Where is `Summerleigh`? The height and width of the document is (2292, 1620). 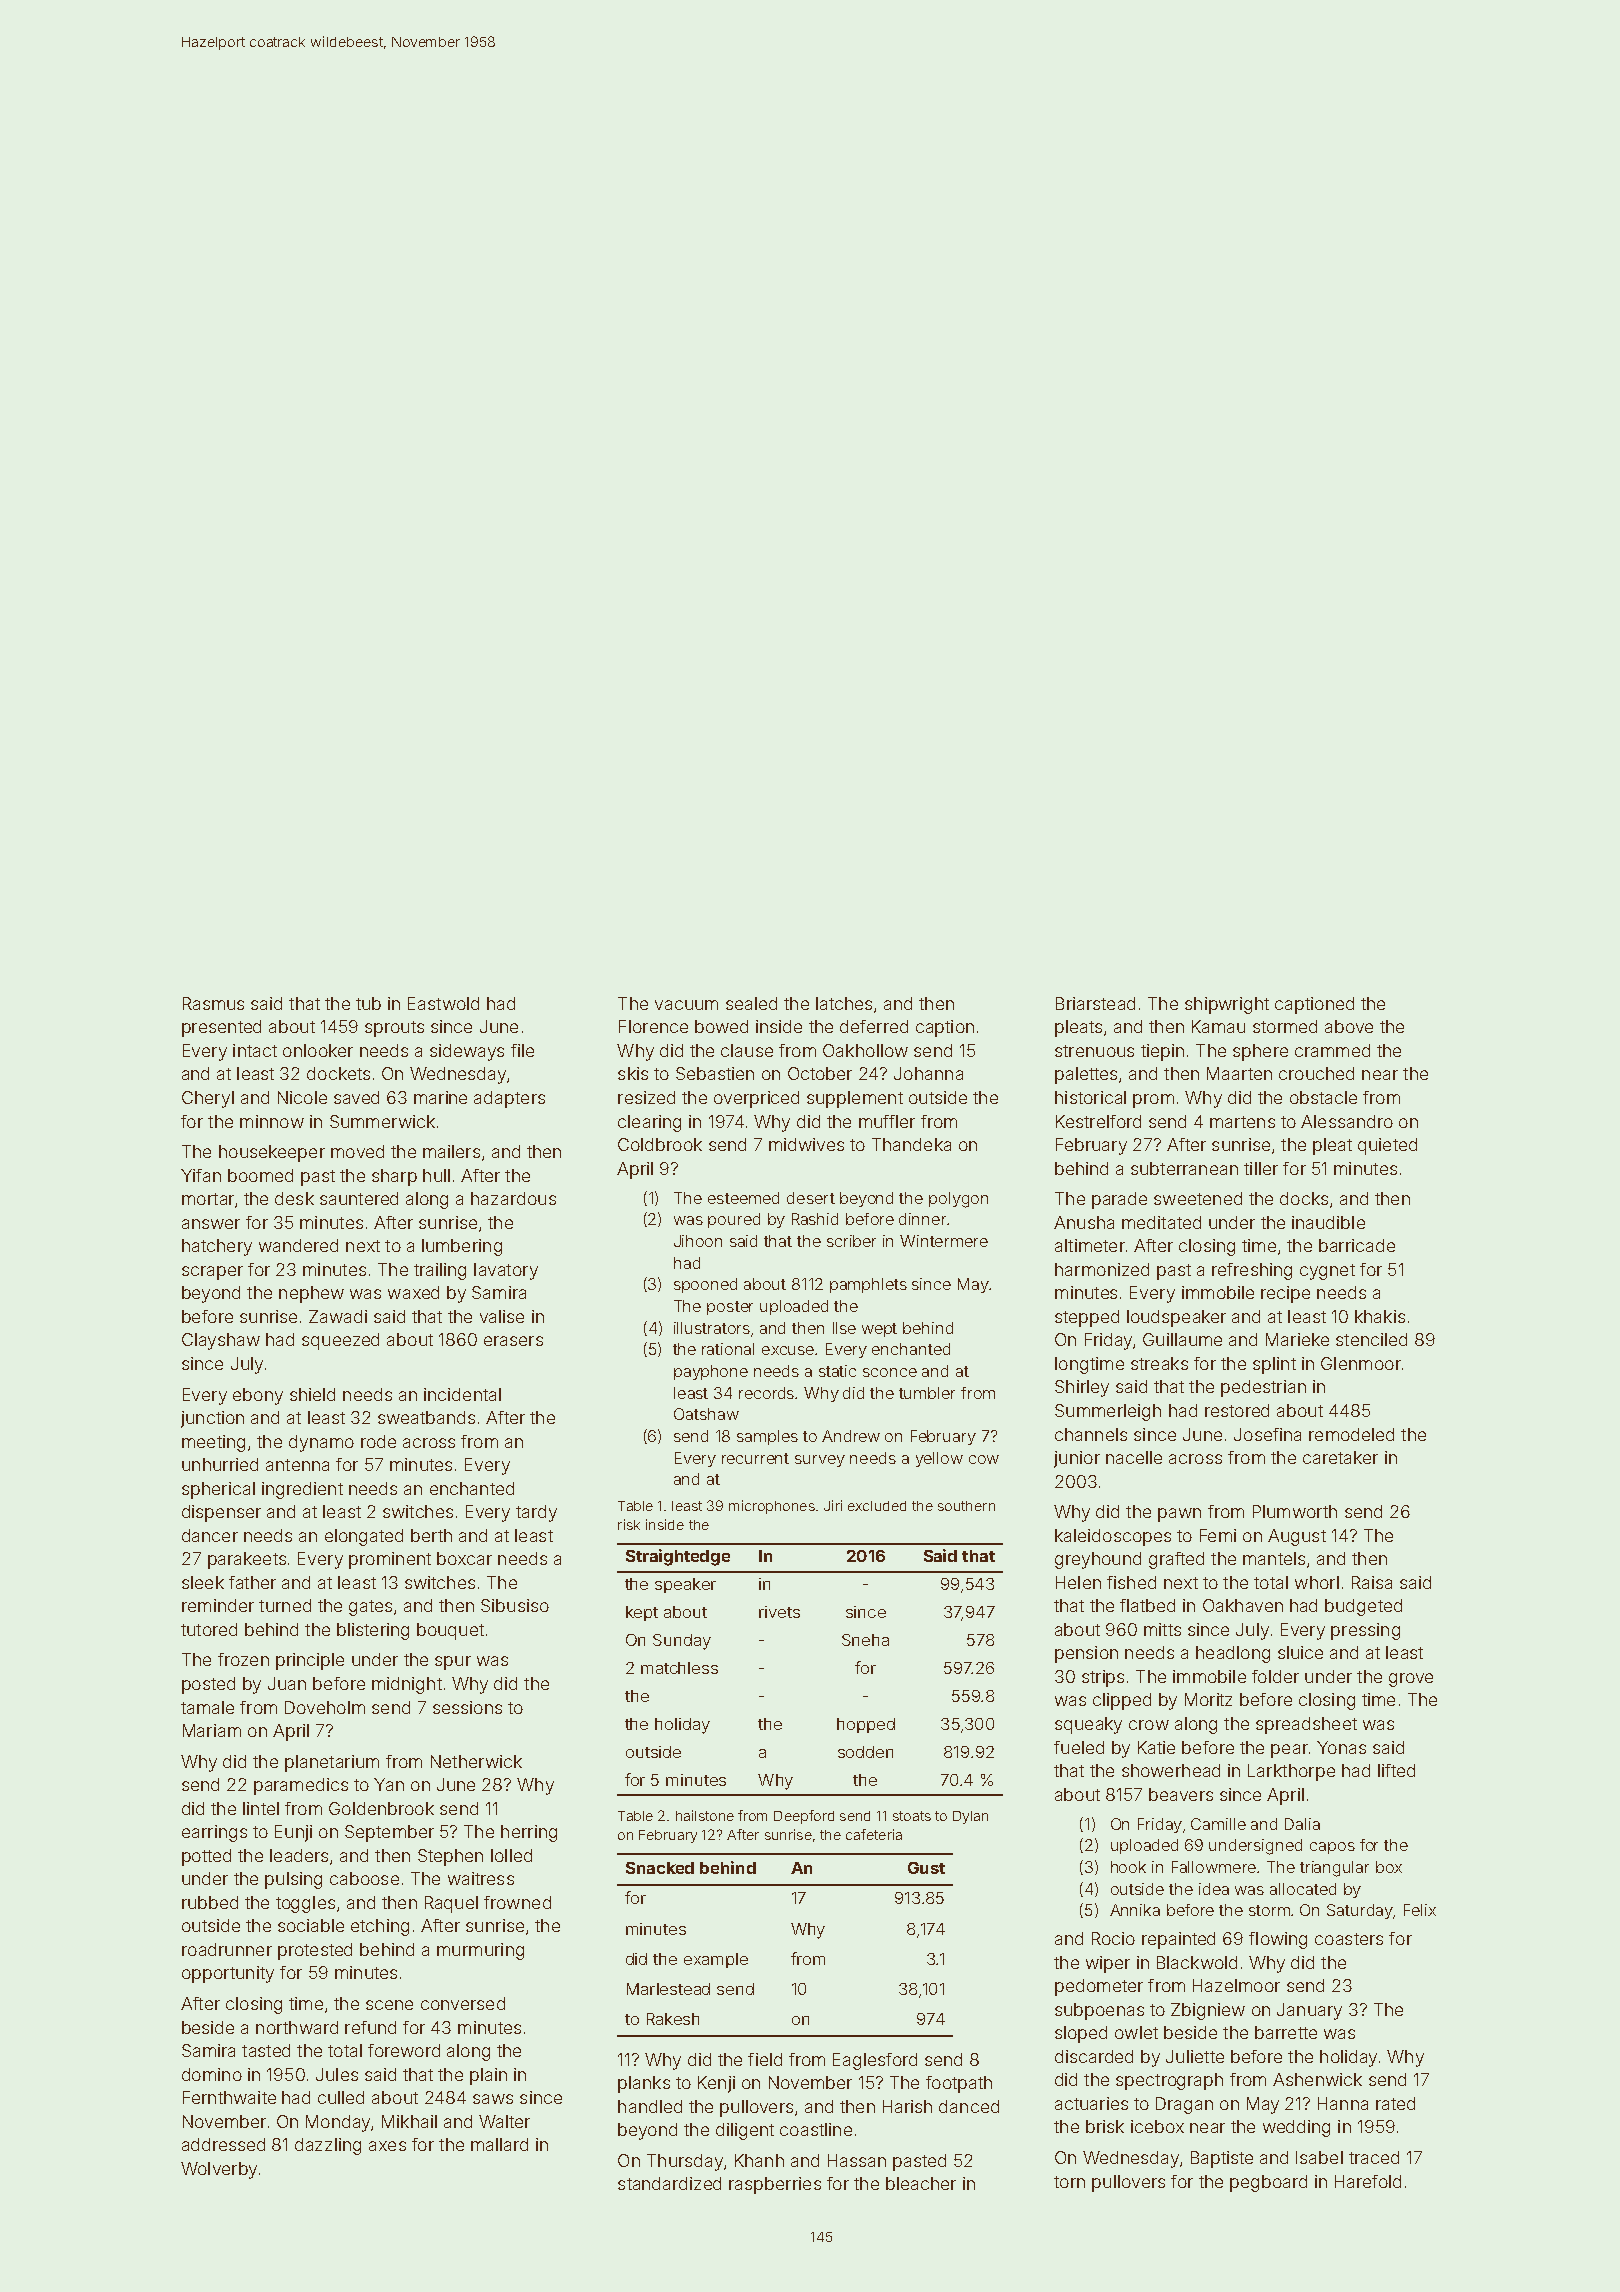 Summerleigh is located at coordinates (1108, 1412).
